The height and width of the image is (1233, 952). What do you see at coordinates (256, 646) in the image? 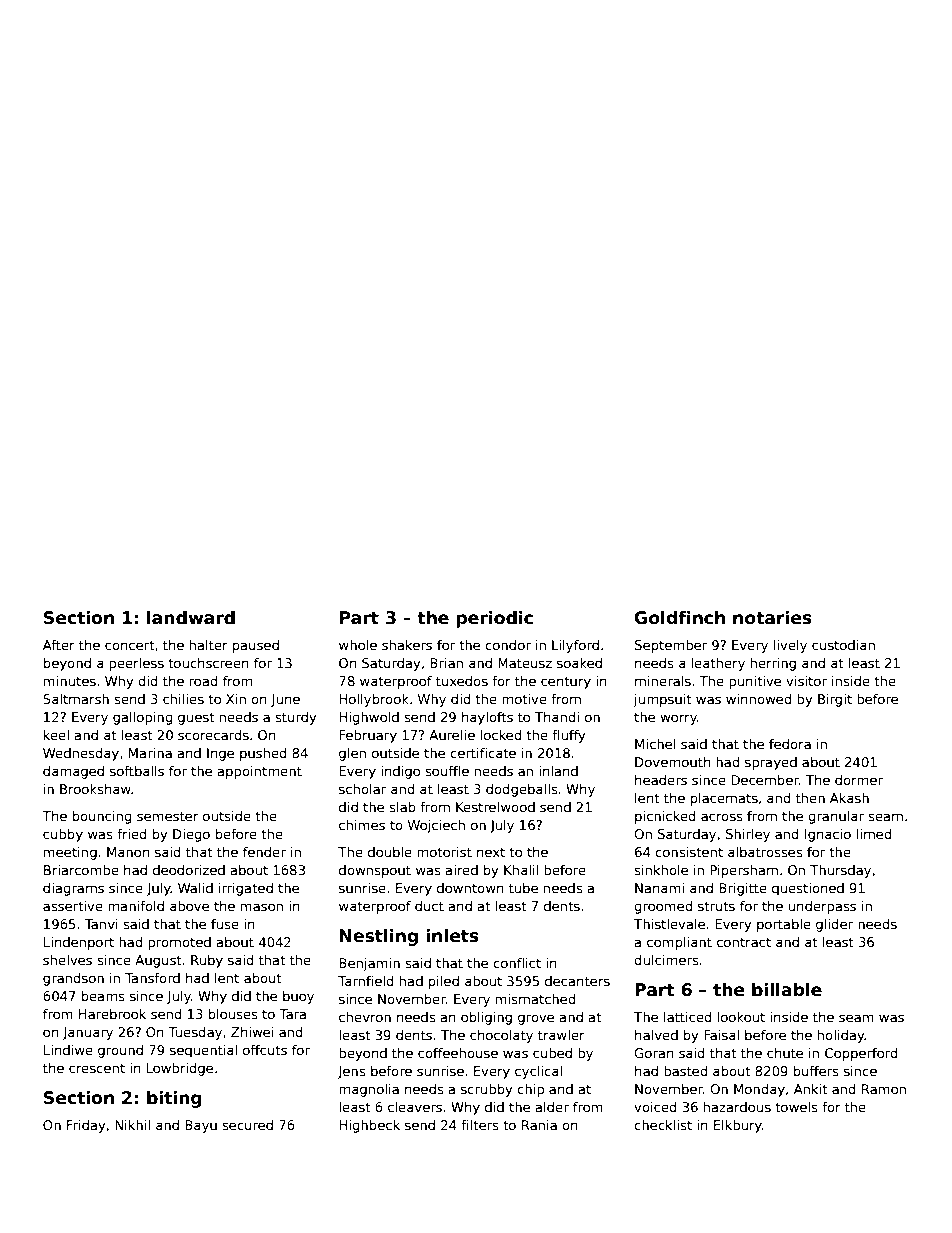
I see `paused` at bounding box center [256, 646].
